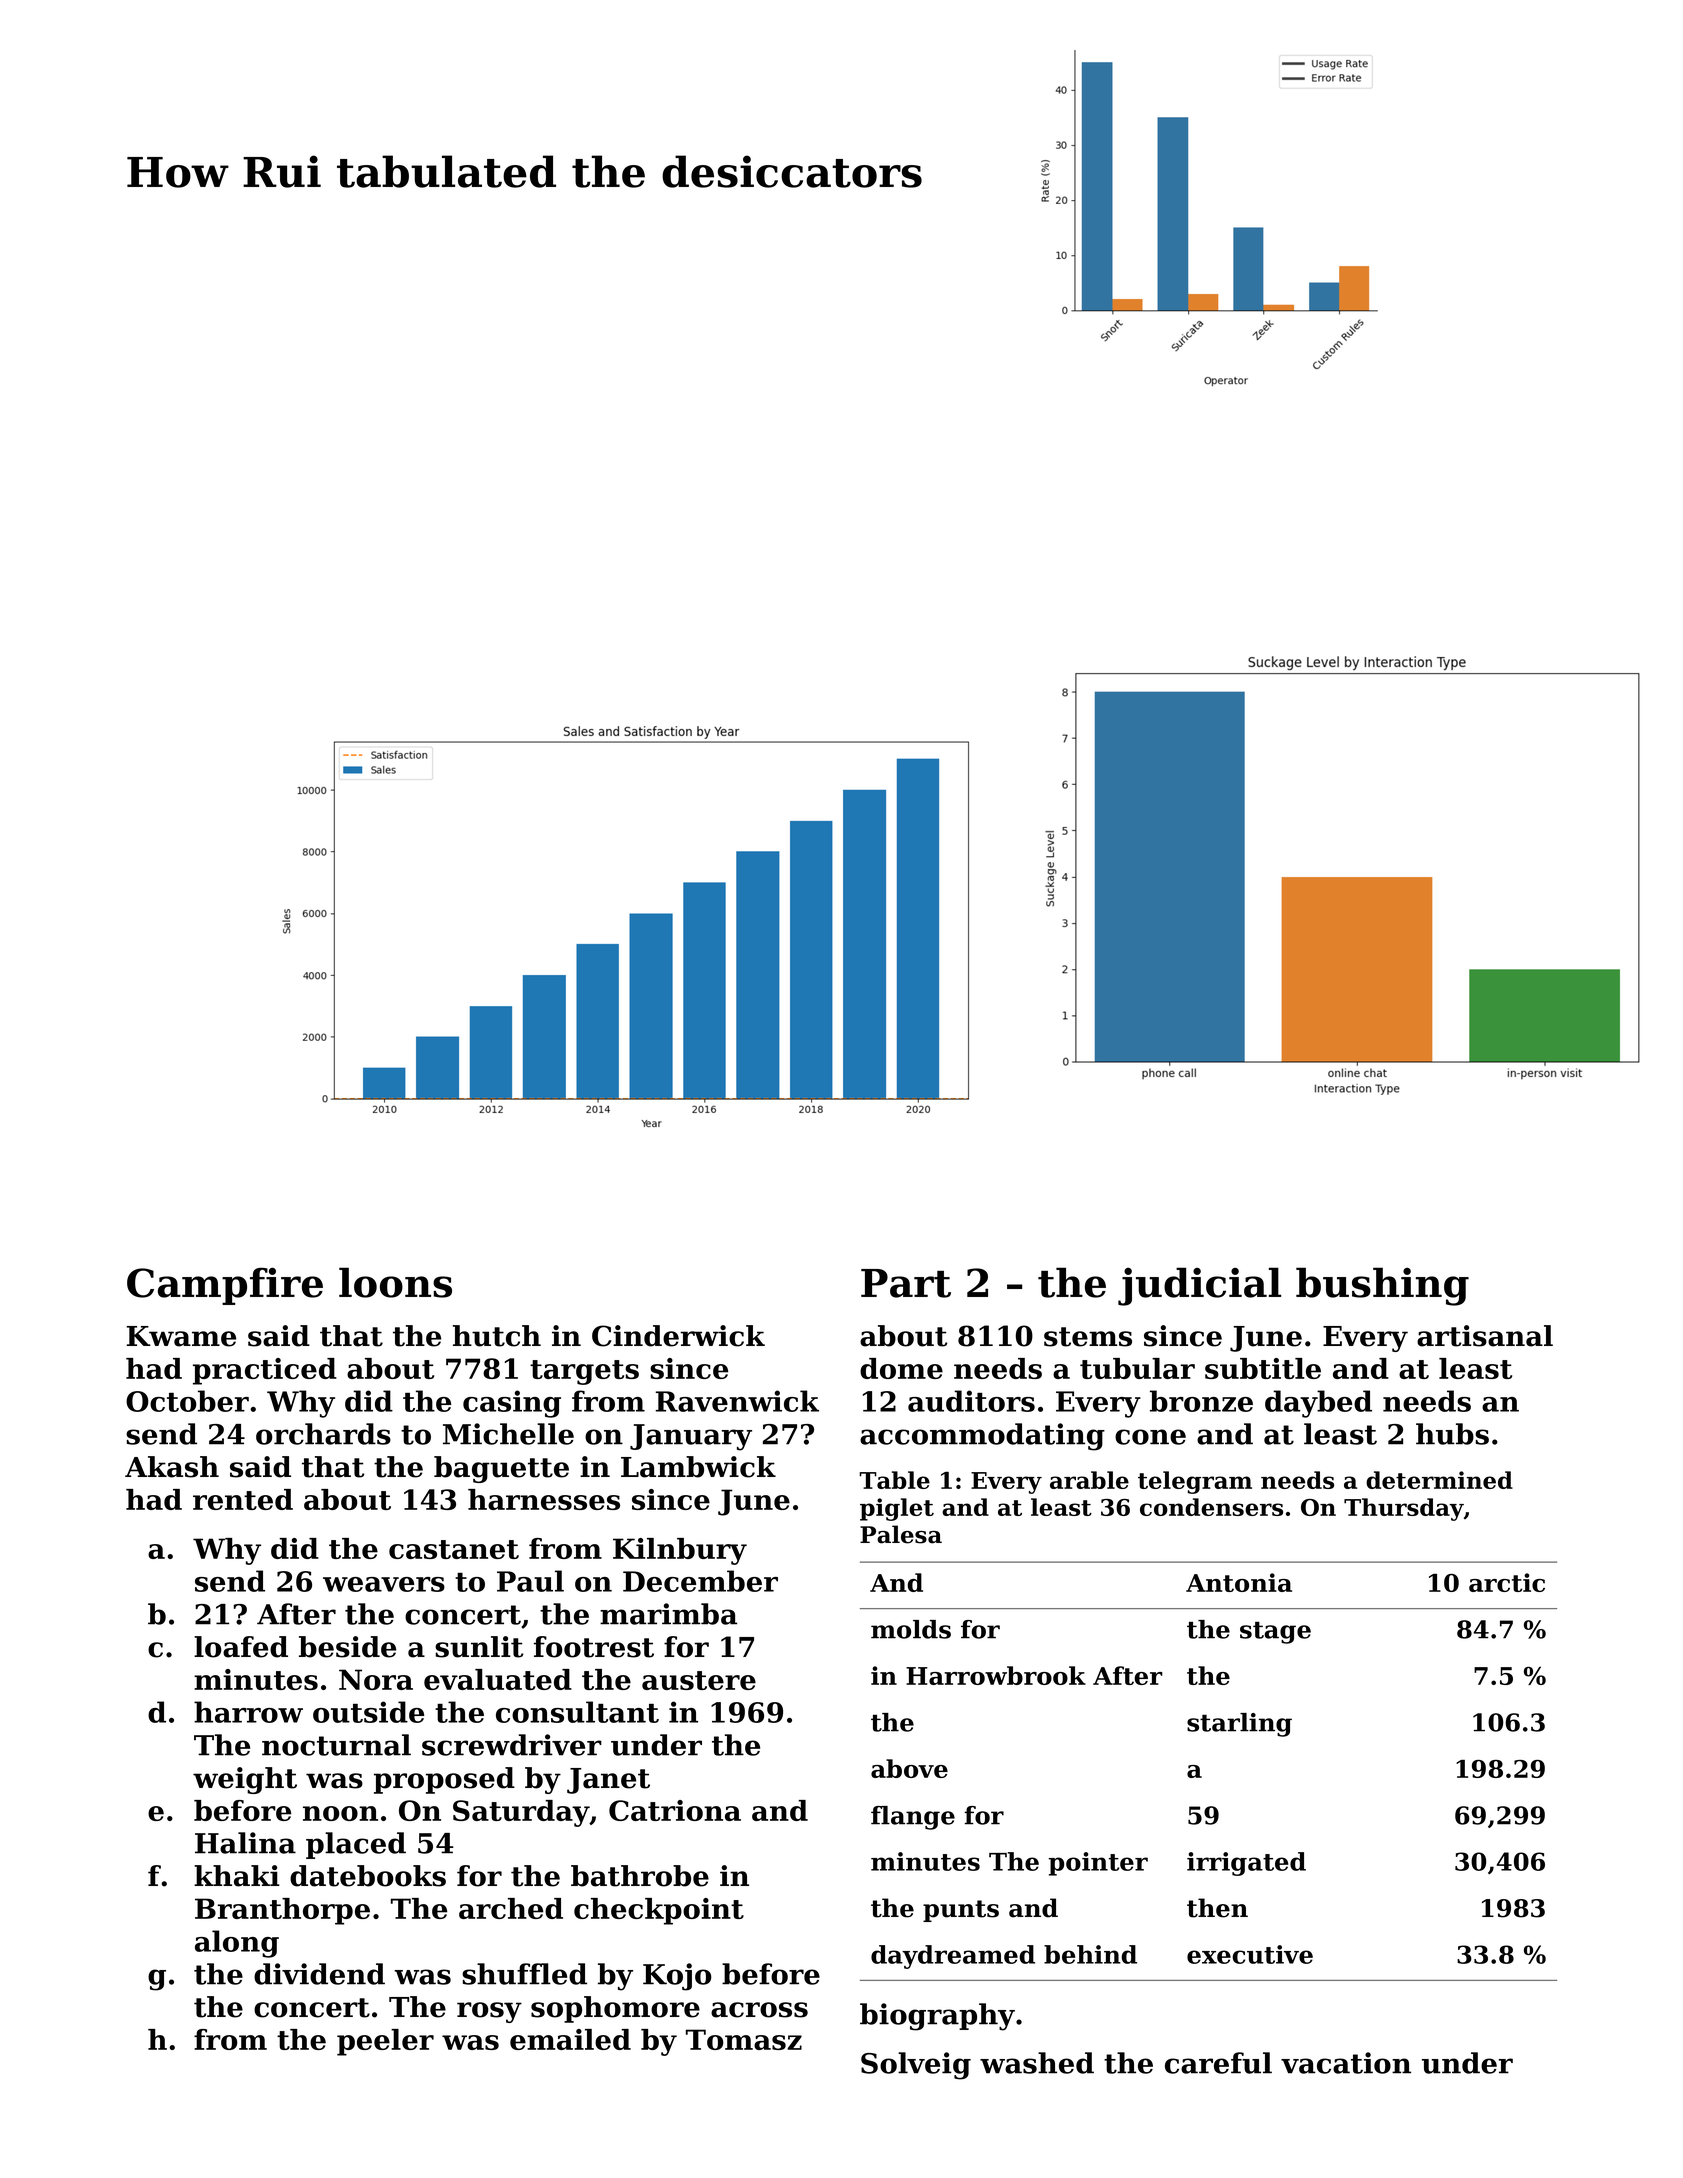 This screenshot has height=2178, width=1683. What do you see at coordinates (971, 1401) in the screenshot?
I see `auditors` at bounding box center [971, 1401].
